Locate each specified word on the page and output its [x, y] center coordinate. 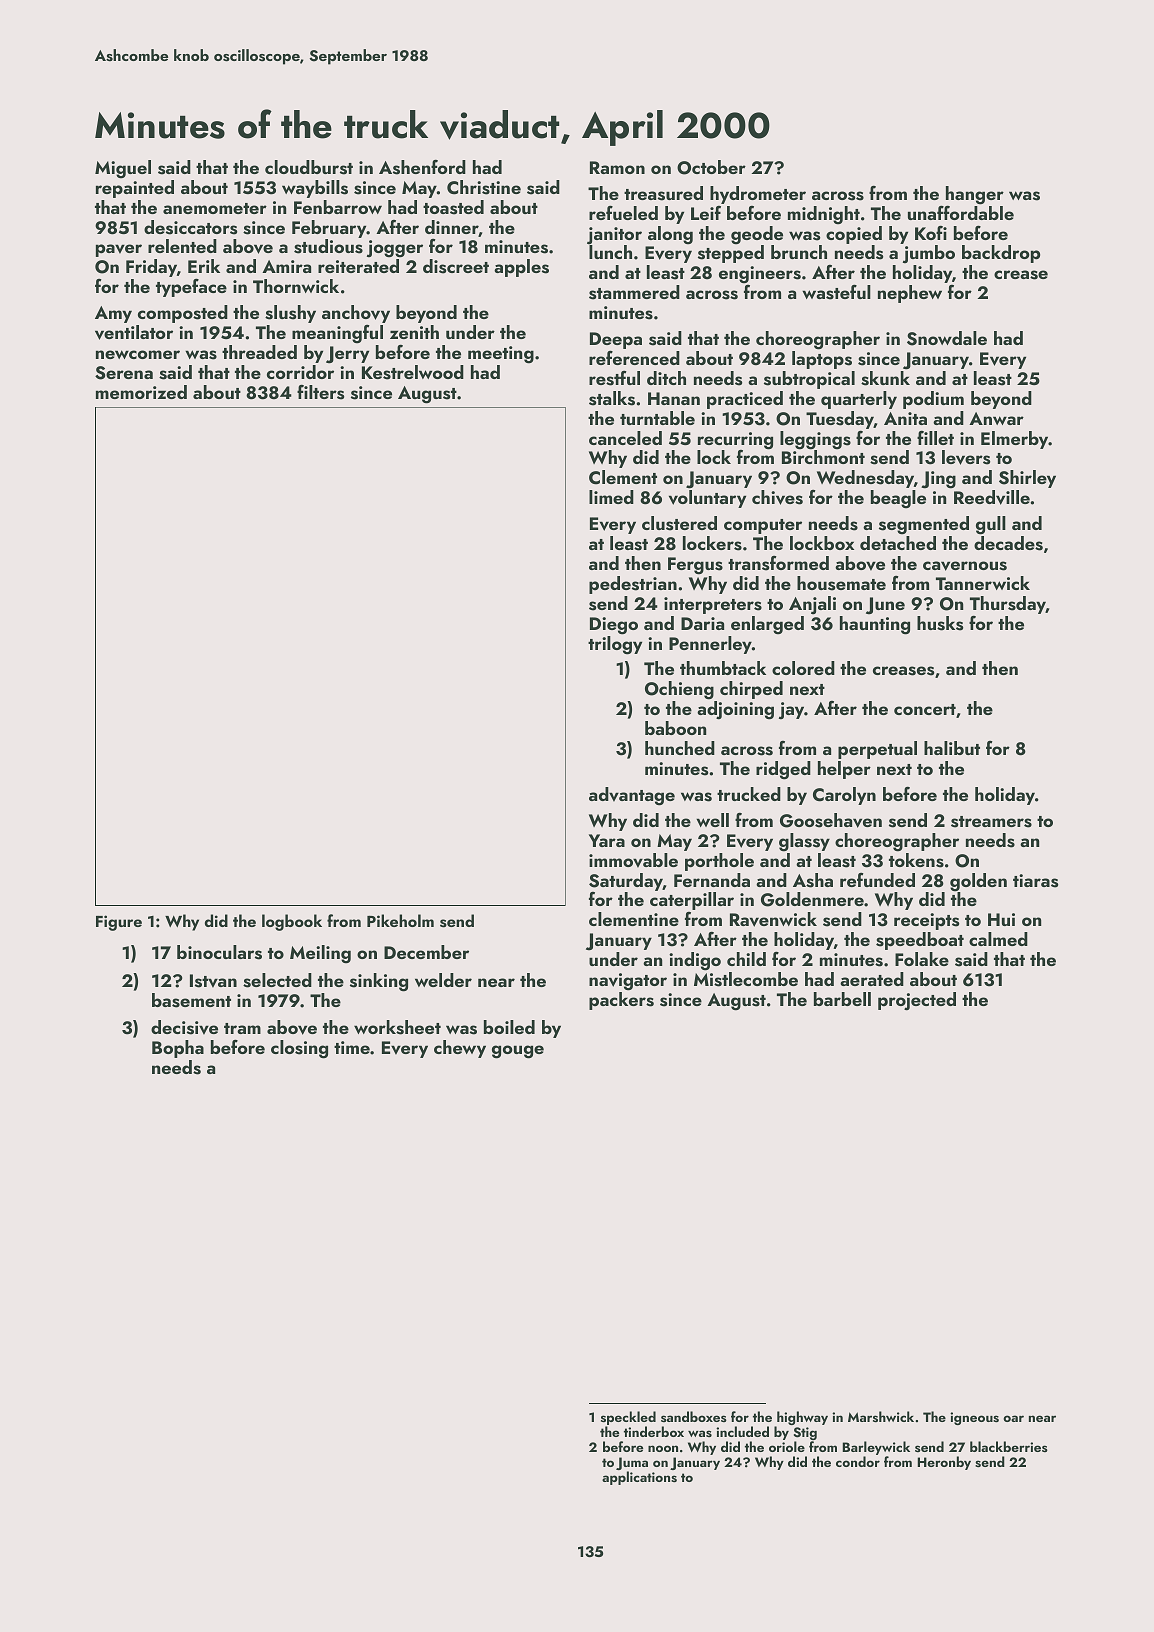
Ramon [617, 167]
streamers [991, 822]
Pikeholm [400, 920]
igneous [974, 1418]
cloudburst [309, 167]
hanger [975, 195]
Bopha [178, 1049]
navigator [628, 982]
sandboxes [694, 1416]
